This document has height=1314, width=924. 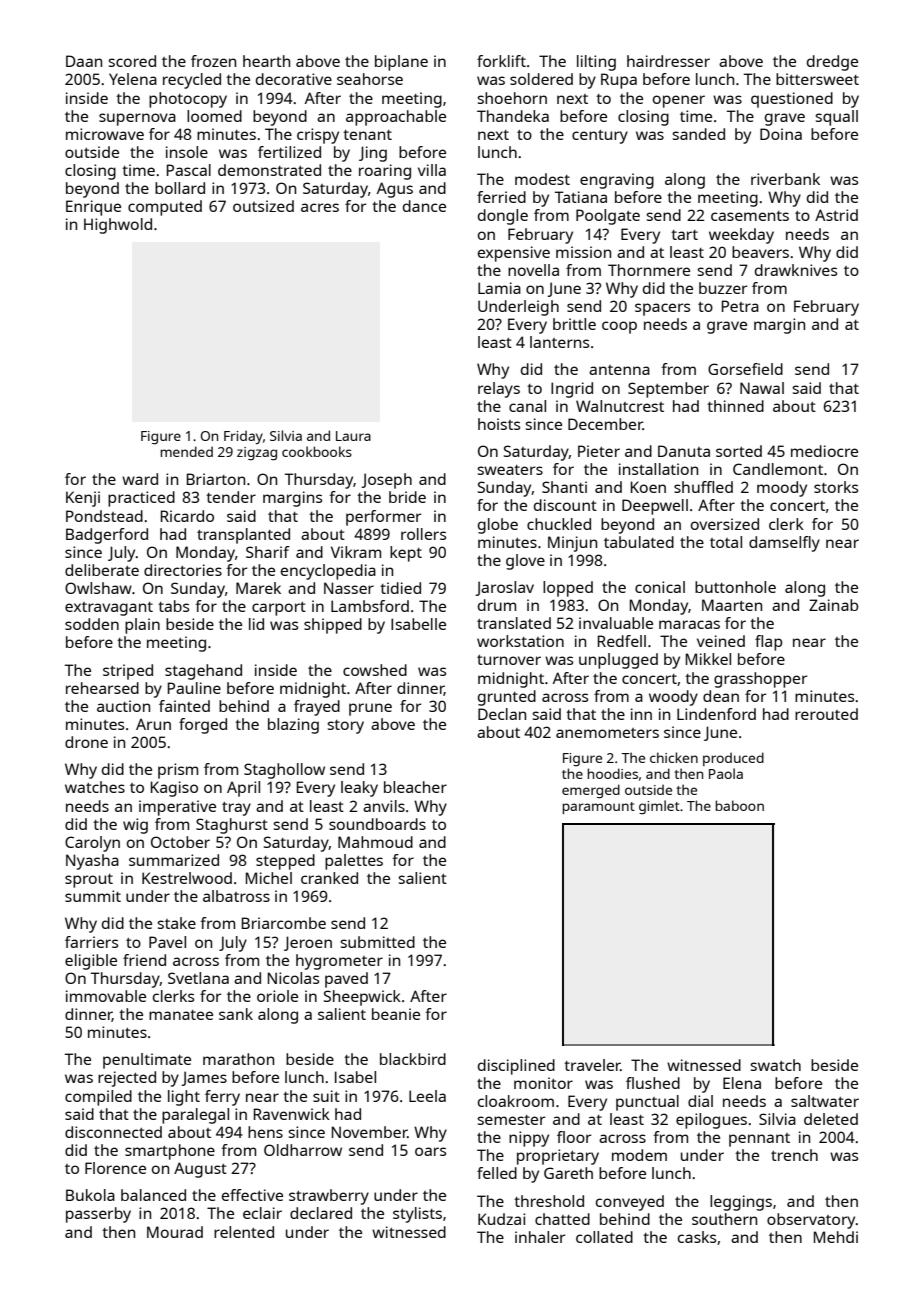 What do you see at coordinates (832, 63) in the document?
I see `dredge` at bounding box center [832, 63].
